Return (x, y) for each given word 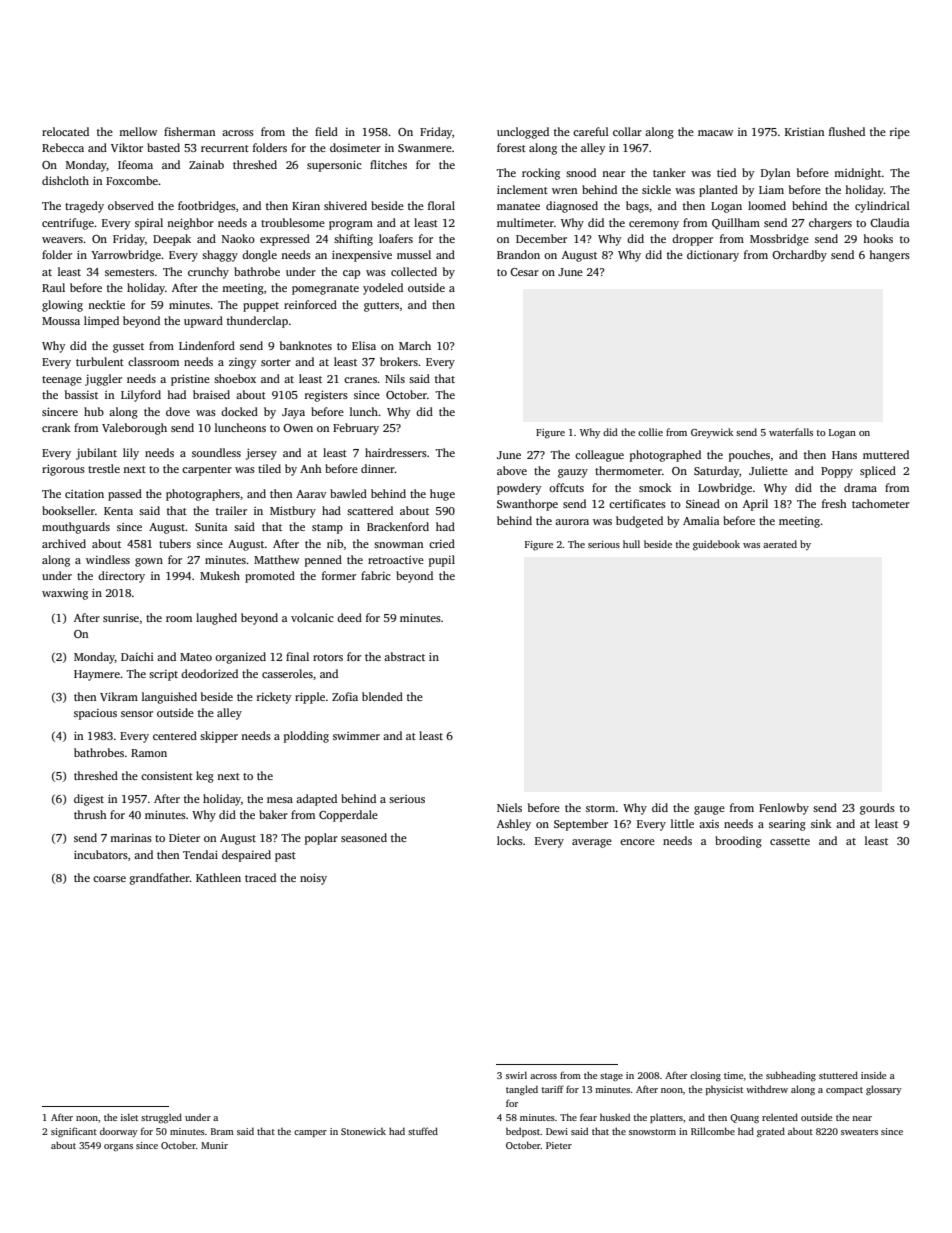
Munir (214, 1145)
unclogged (523, 133)
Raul (53, 287)
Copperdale (348, 816)
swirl (516, 1075)
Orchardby (799, 256)
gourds (877, 809)
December (541, 238)
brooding (738, 842)
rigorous (63, 470)
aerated (780, 544)
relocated (65, 131)
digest (89, 800)
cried (442, 543)
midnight (857, 174)
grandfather (160, 879)
